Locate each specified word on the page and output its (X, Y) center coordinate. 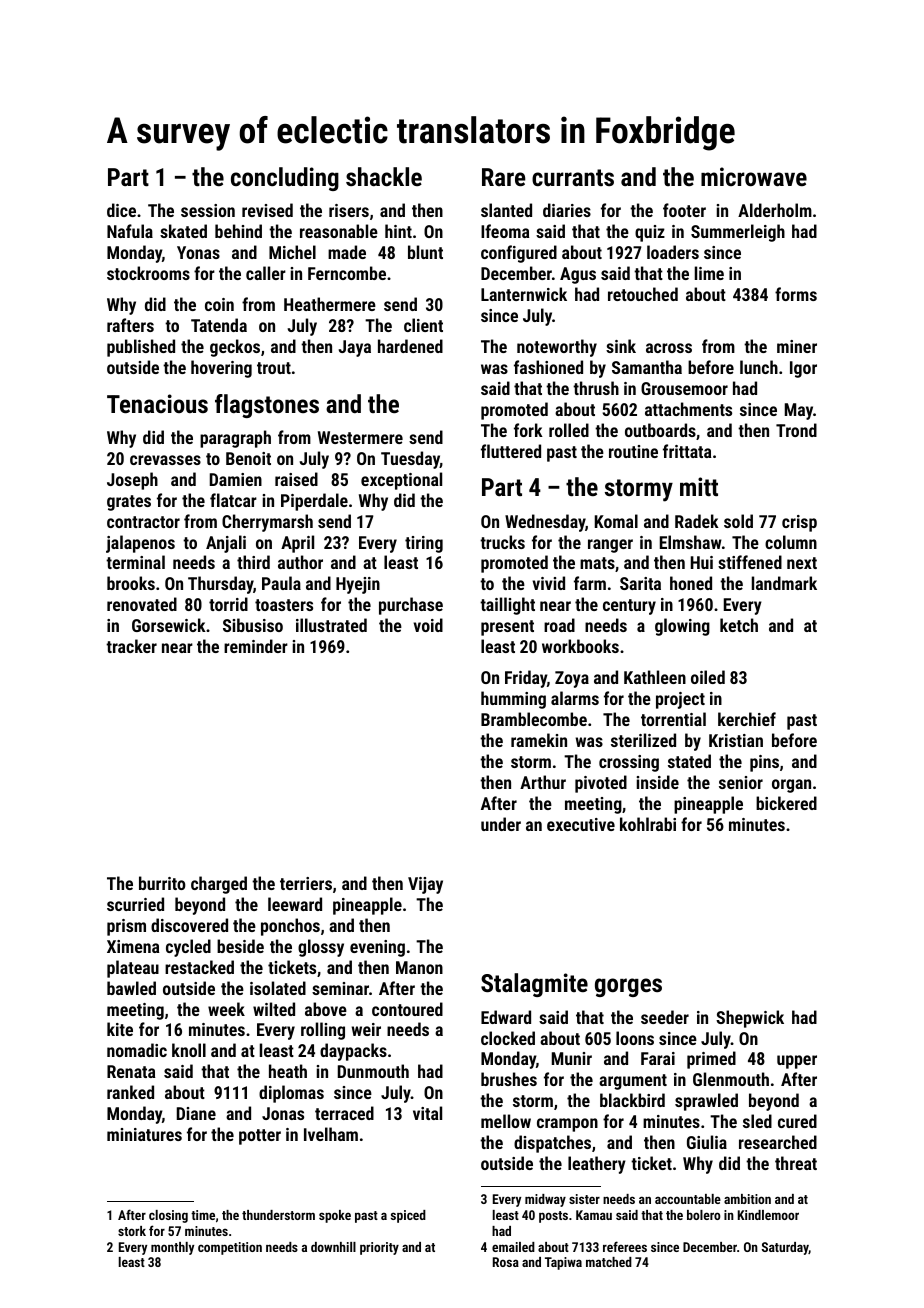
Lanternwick (524, 294)
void (428, 625)
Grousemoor (684, 388)
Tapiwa (563, 1263)
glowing (682, 627)
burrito (162, 883)
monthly (172, 1248)
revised (267, 210)
